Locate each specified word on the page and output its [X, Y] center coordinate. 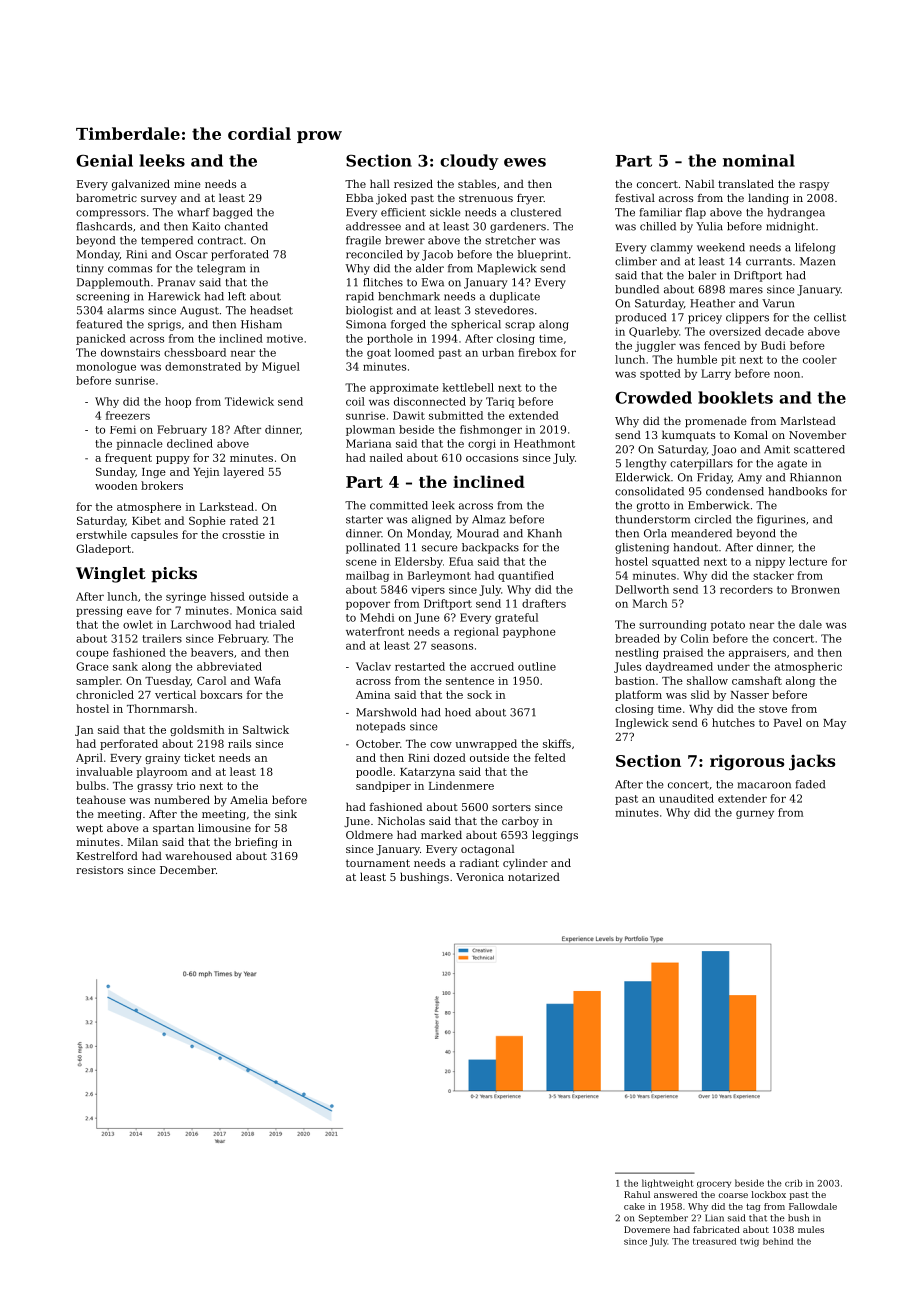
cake [634, 1206]
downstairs [130, 352]
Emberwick [718, 505]
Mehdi [377, 617]
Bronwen [815, 589]
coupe [92, 654]
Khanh [544, 533]
